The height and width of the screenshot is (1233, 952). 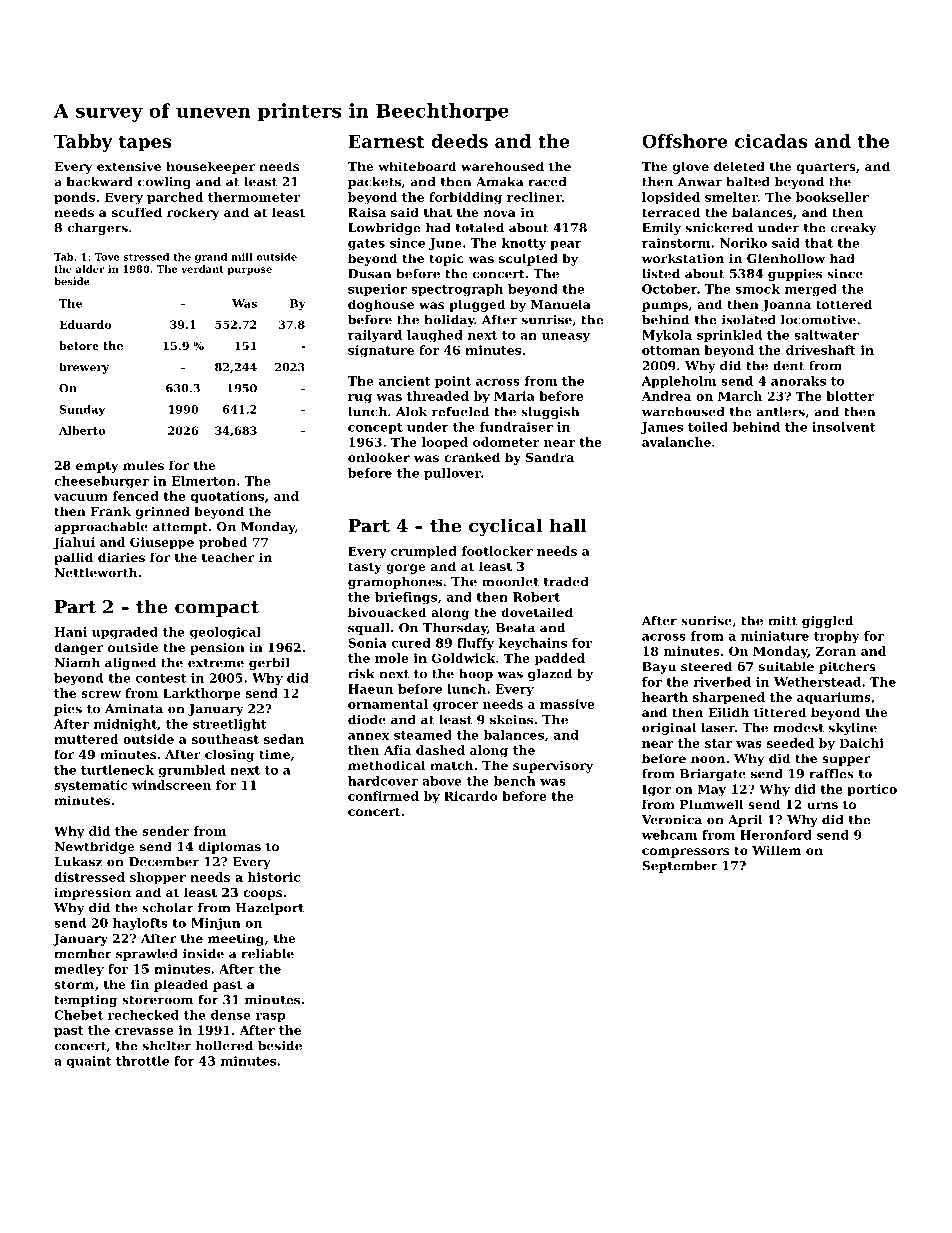 I want to click on Hani, so click(x=71, y=632).
